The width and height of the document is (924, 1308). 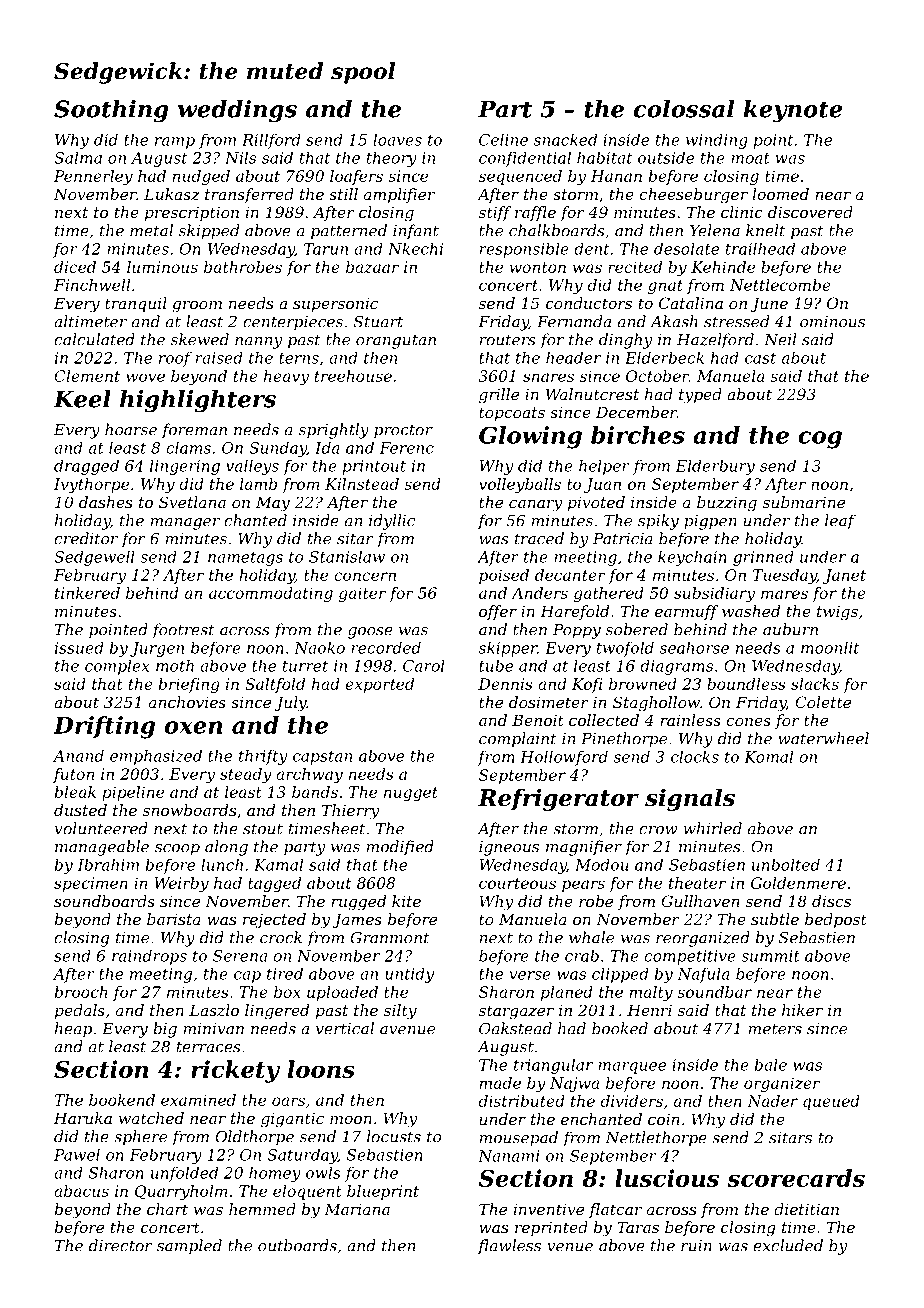 What do you see at coordinates (530, 437) in the document?
I see `Glowing` at bounding box center [530, 437].
